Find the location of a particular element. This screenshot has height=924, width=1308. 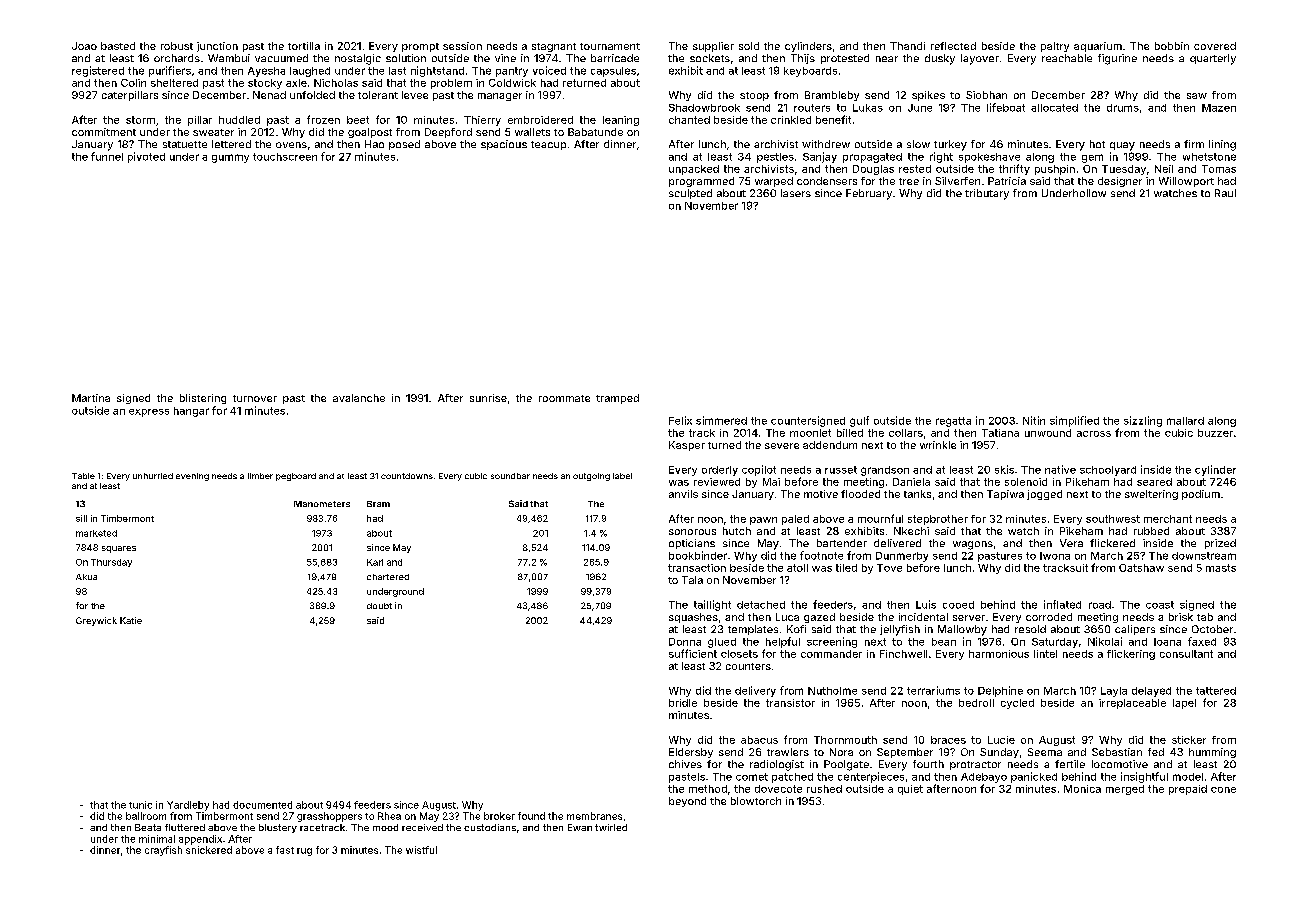

robust is located at coordinates (177, 46).
